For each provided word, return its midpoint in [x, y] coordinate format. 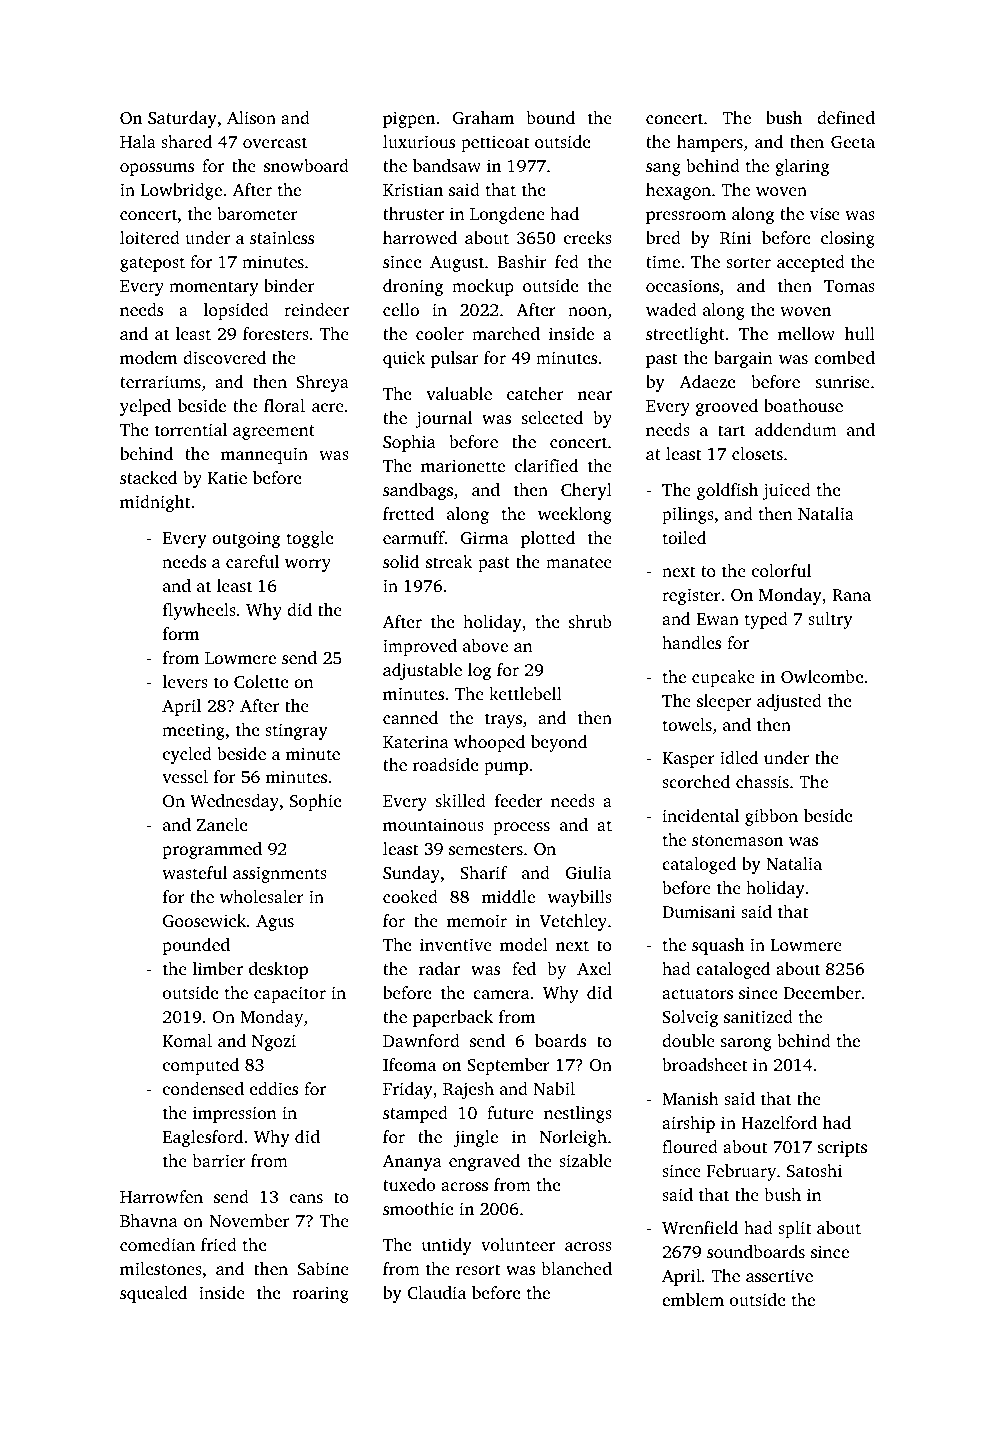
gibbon [771, 817]
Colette [261, 682]
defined [846, 117]
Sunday [411, 874]
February [741, 1172]
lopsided [236, 311]
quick [404, 359]
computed [201, 1066]
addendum [796, 429]
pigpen [409, 119]
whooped [489, 743]
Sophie [315, 802]
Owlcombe [822, 677]
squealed [153, 1294]
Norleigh [573, 1138]
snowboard [306, 165]
